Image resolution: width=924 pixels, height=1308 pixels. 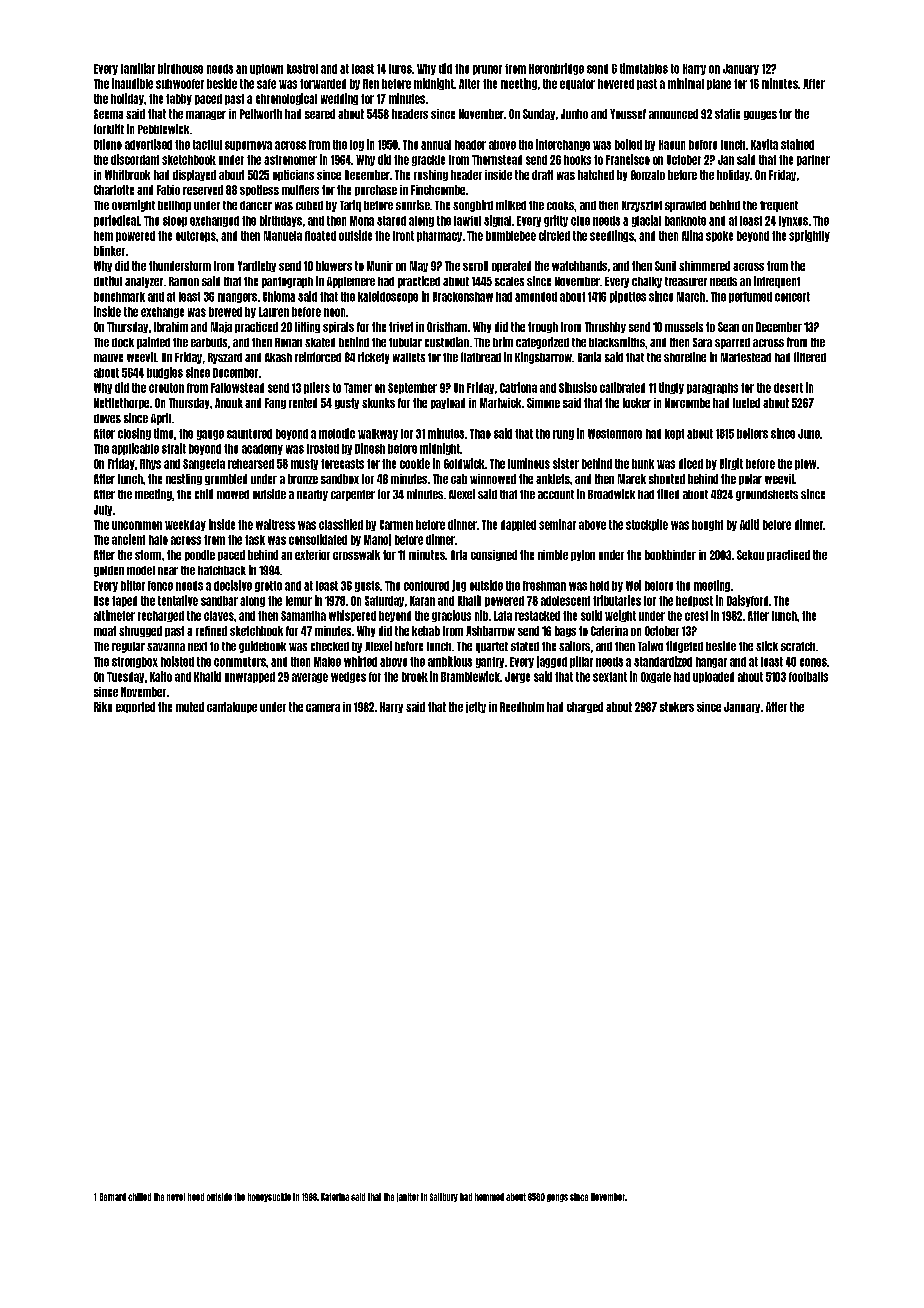 I want to click on displayed, so click(x=194, y=175).
